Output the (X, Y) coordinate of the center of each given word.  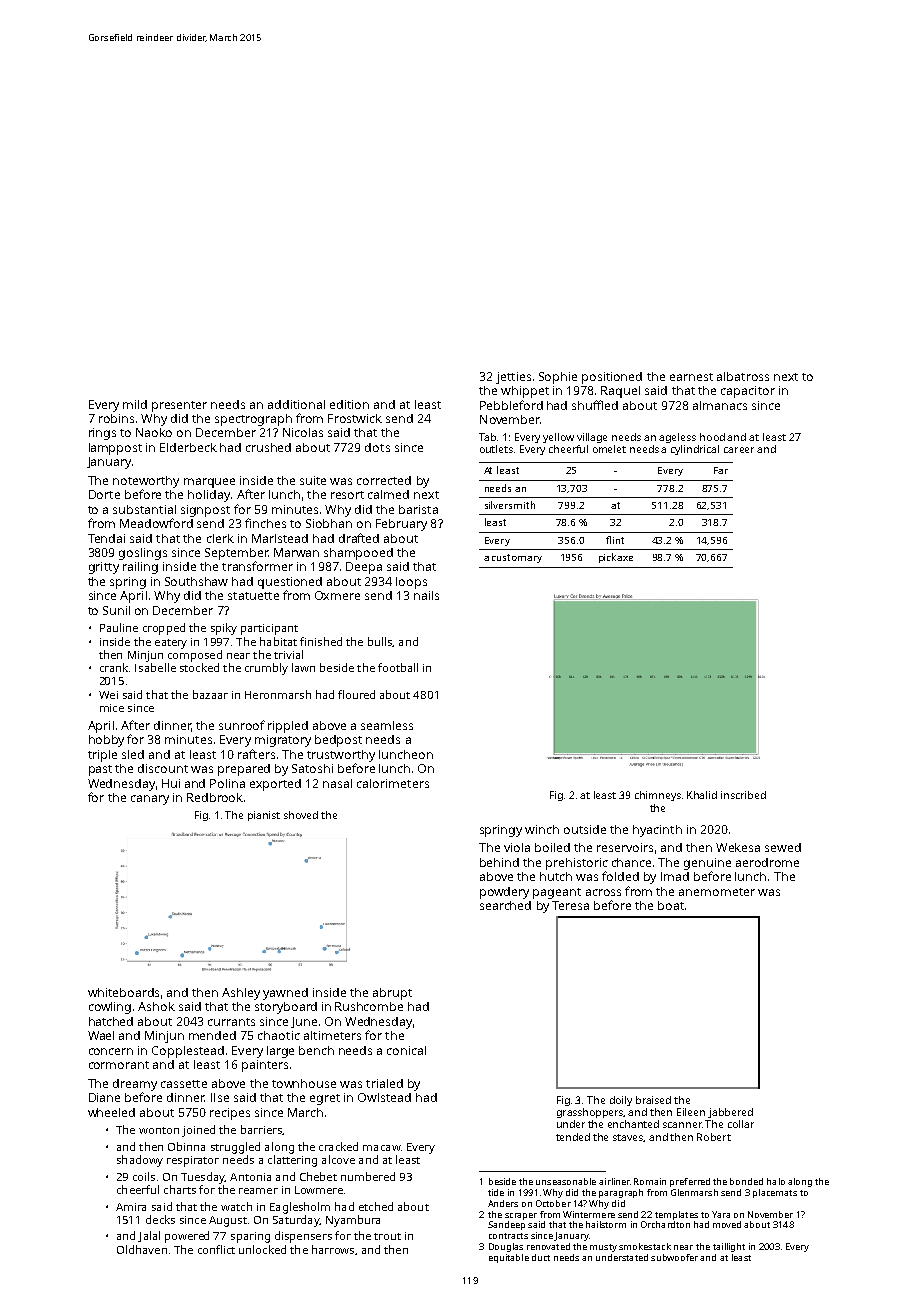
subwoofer (674, 1257)
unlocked (262, 1249)
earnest (691, 377)
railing (140, 568)
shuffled (595, 405)
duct (541, 1257)
